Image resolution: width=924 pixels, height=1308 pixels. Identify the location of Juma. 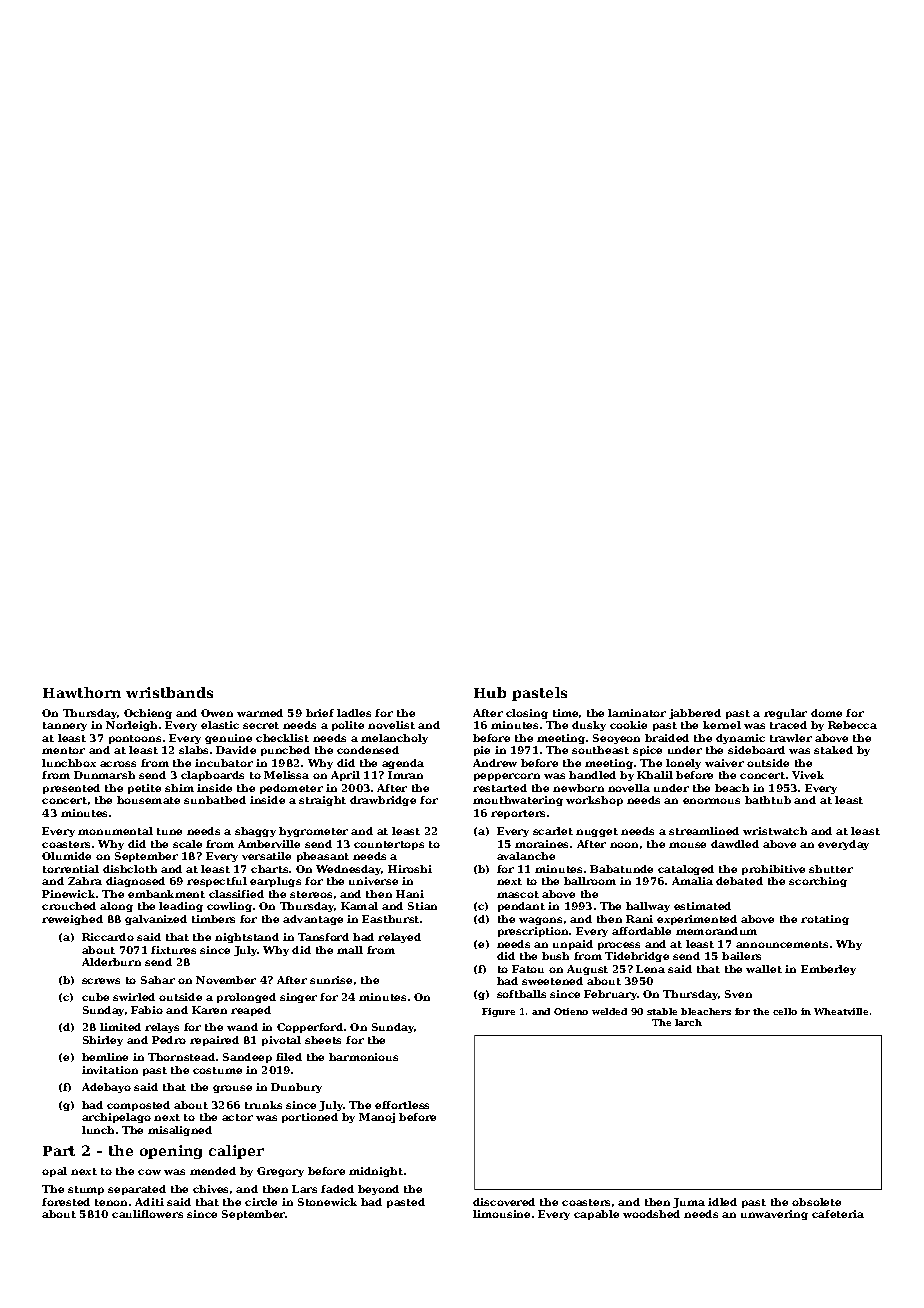
(689, 1203).
